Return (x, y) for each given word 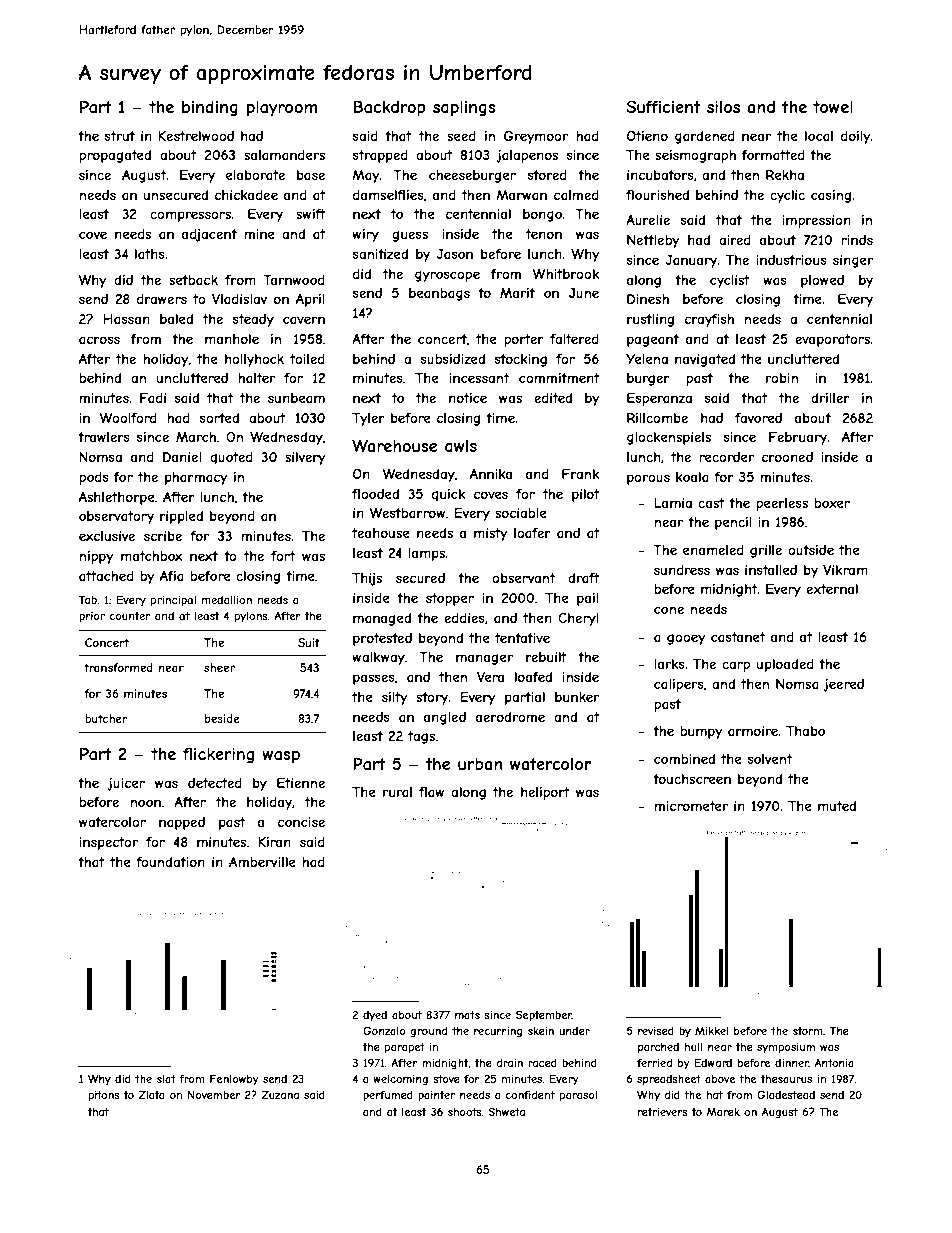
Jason (454, 254)
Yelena (647, 359)
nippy (96, 557)
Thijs (367, 579)
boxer (832, 503)
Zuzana (280, 1094)
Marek (723, 1112)
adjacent (209, 235)
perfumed (388, 1095)
